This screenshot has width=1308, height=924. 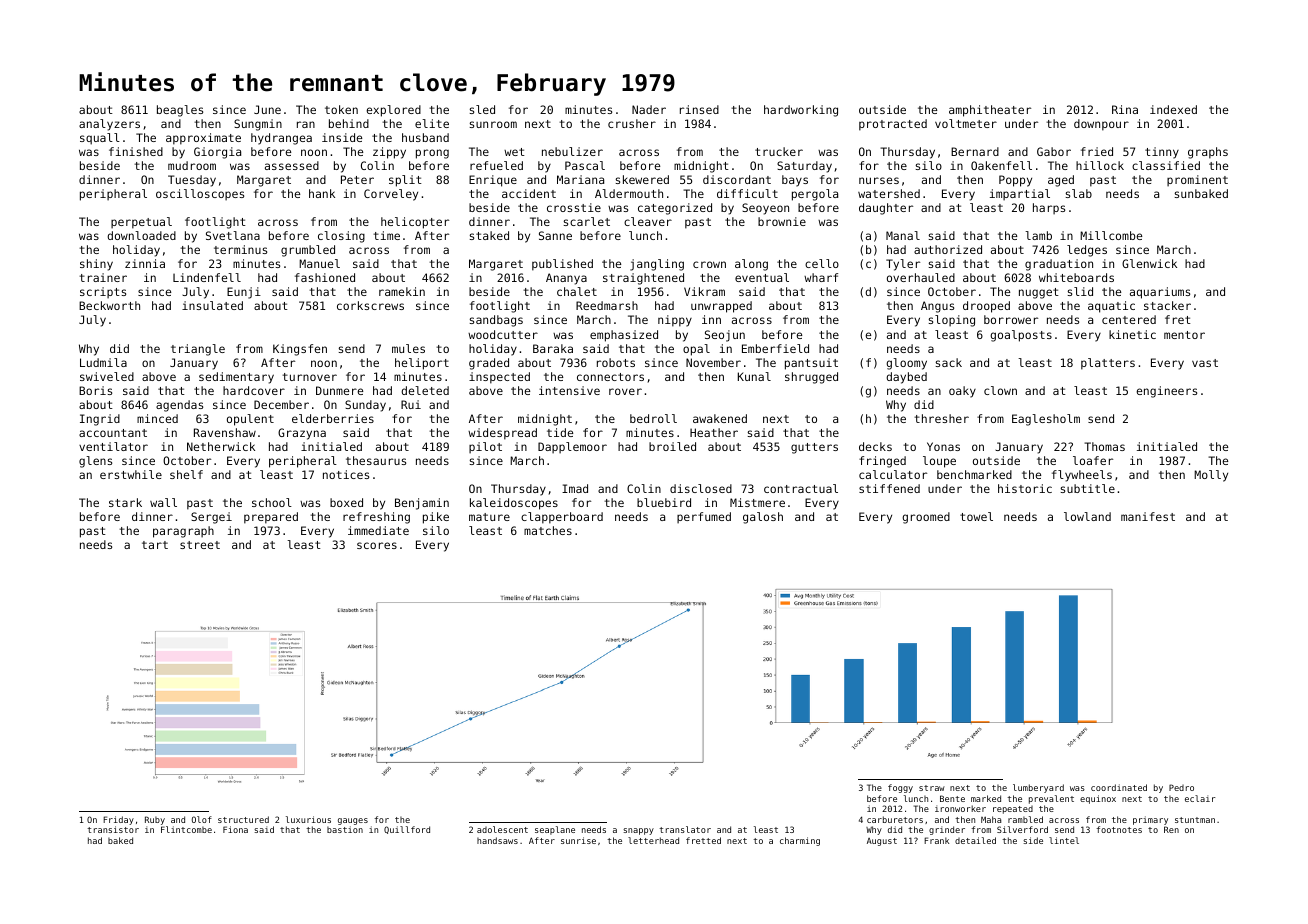 I want to click on awakened, so click(x=720, y=418).
